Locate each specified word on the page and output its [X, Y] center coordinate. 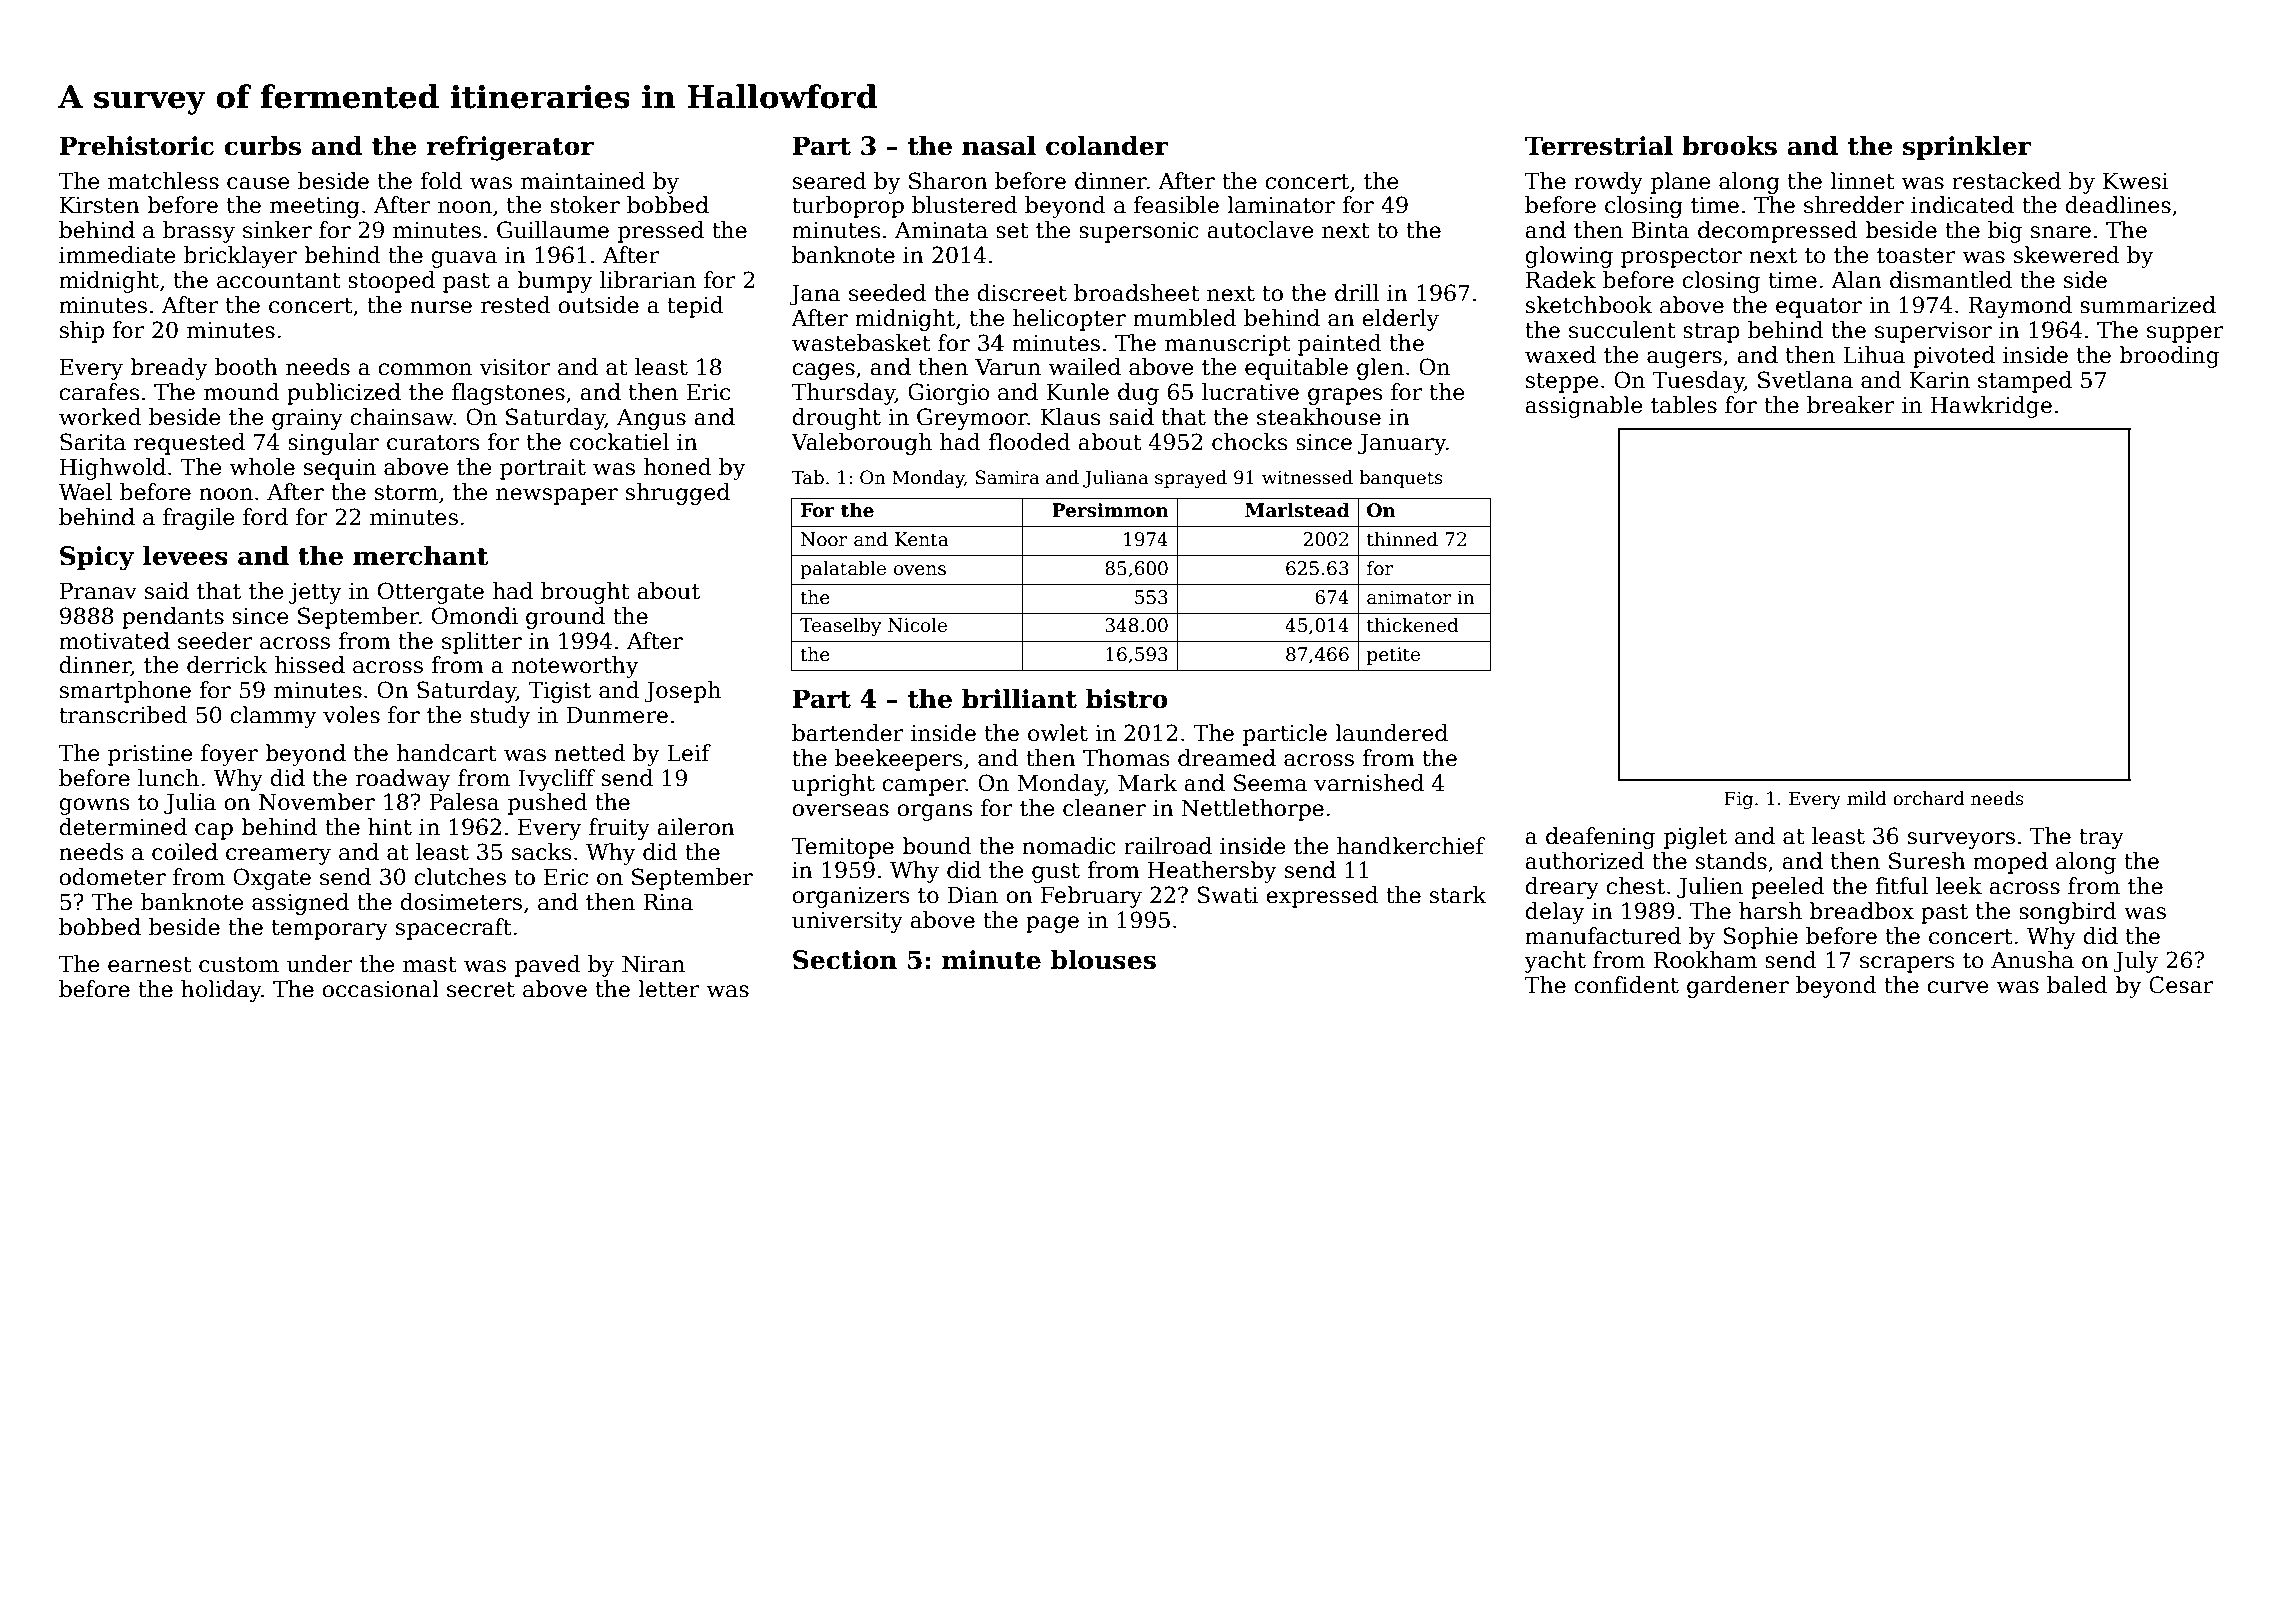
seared [829, 181]
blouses [1103, 959]
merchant [420, 555]
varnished [1369, 783]
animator [1409, 597]
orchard [1929, 798]
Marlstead [1297, 510]
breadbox [1861, 911]
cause [258, 183]
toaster [1916, 256]
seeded [887, 293]
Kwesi [2136, 181]
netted [589, 753]
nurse [441, 307]
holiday [221, 991]
